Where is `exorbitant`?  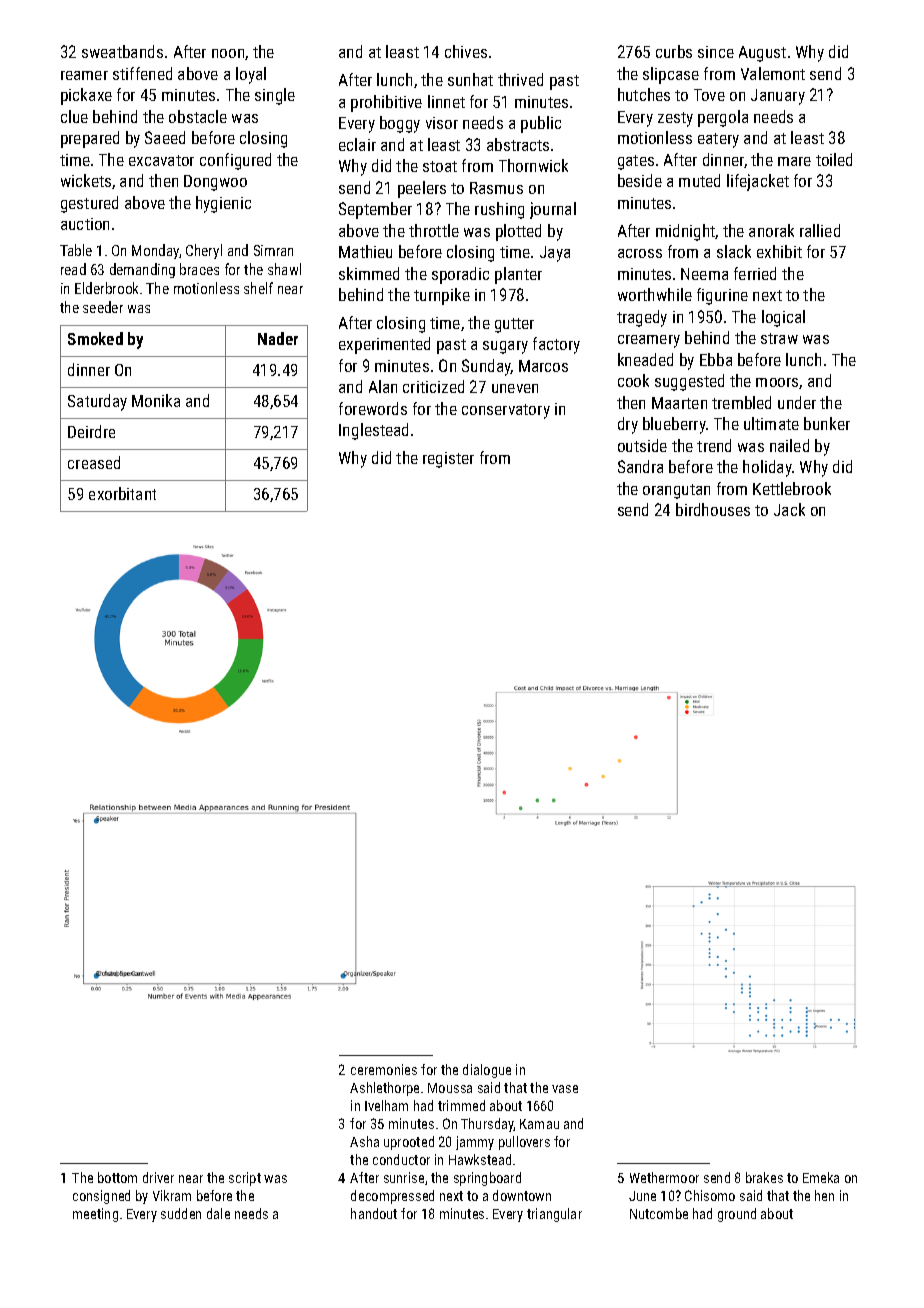
exorbitant is located at coordinates (122, 493).
